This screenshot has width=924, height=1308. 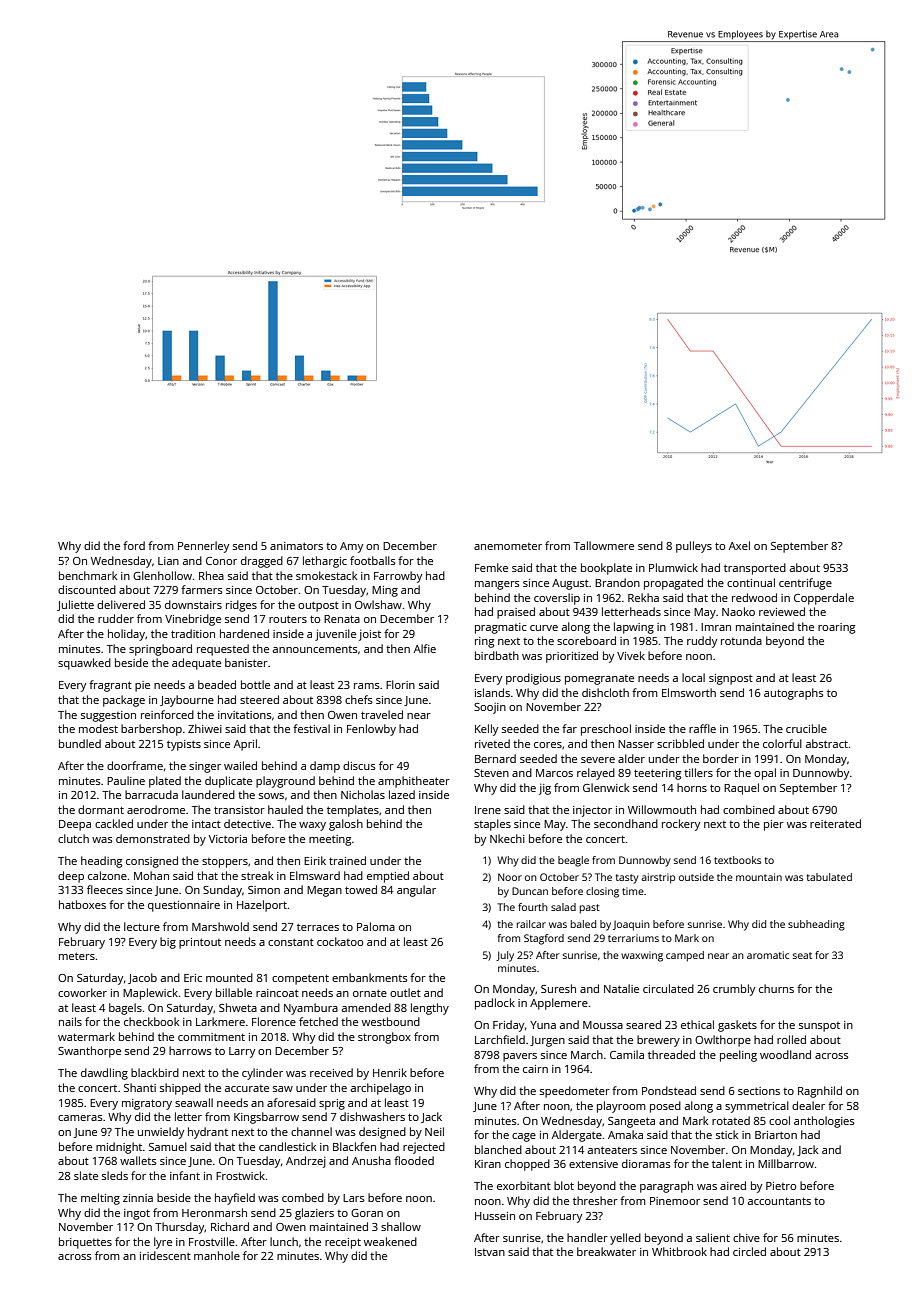 What do you see at coordinates (785, 1054) in the screenshot?
I see `woodland` at bounding box center [785, 1054].
